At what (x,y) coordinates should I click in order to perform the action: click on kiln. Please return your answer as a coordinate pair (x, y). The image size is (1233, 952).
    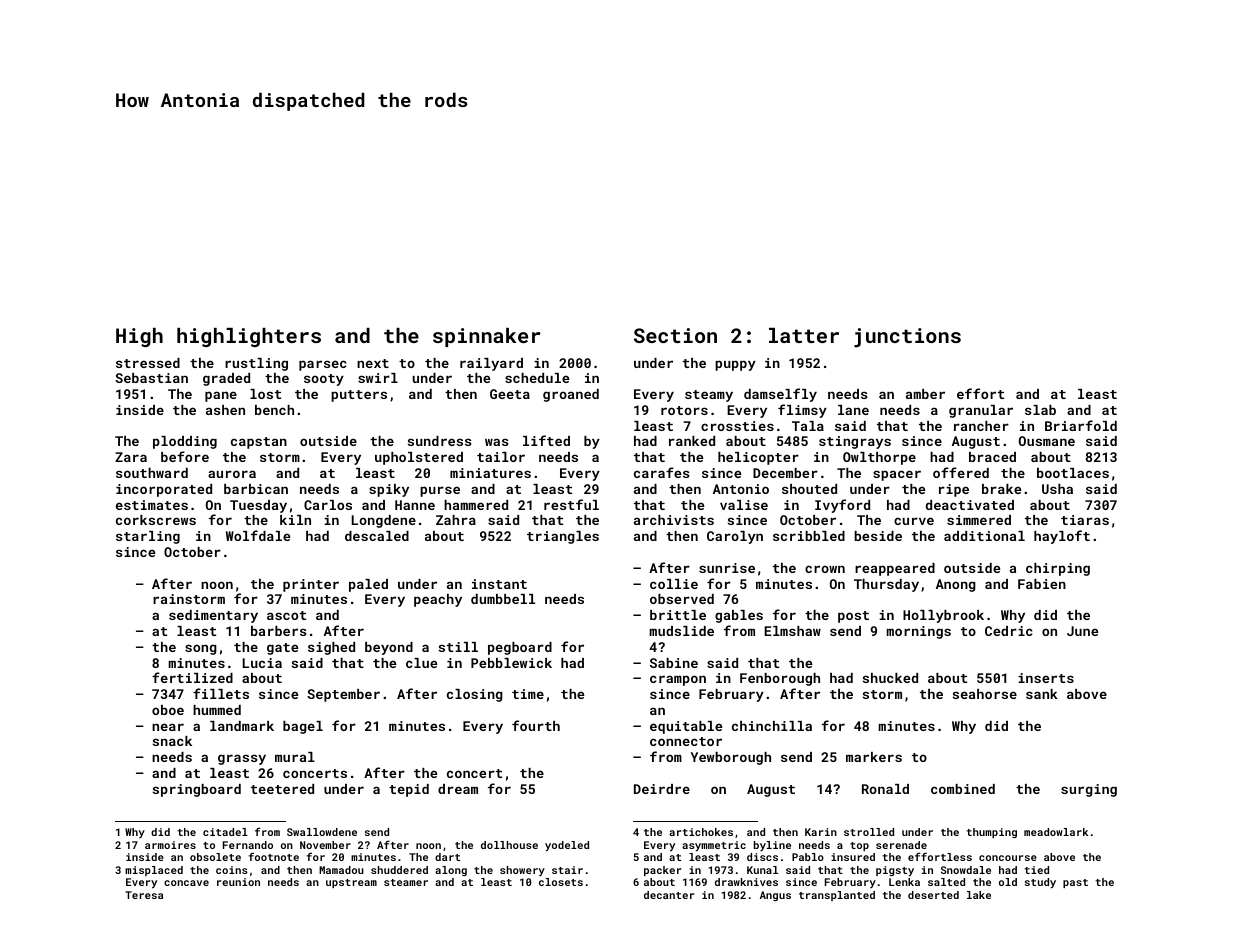
    Looking at the image, I should click on (295, 520).
